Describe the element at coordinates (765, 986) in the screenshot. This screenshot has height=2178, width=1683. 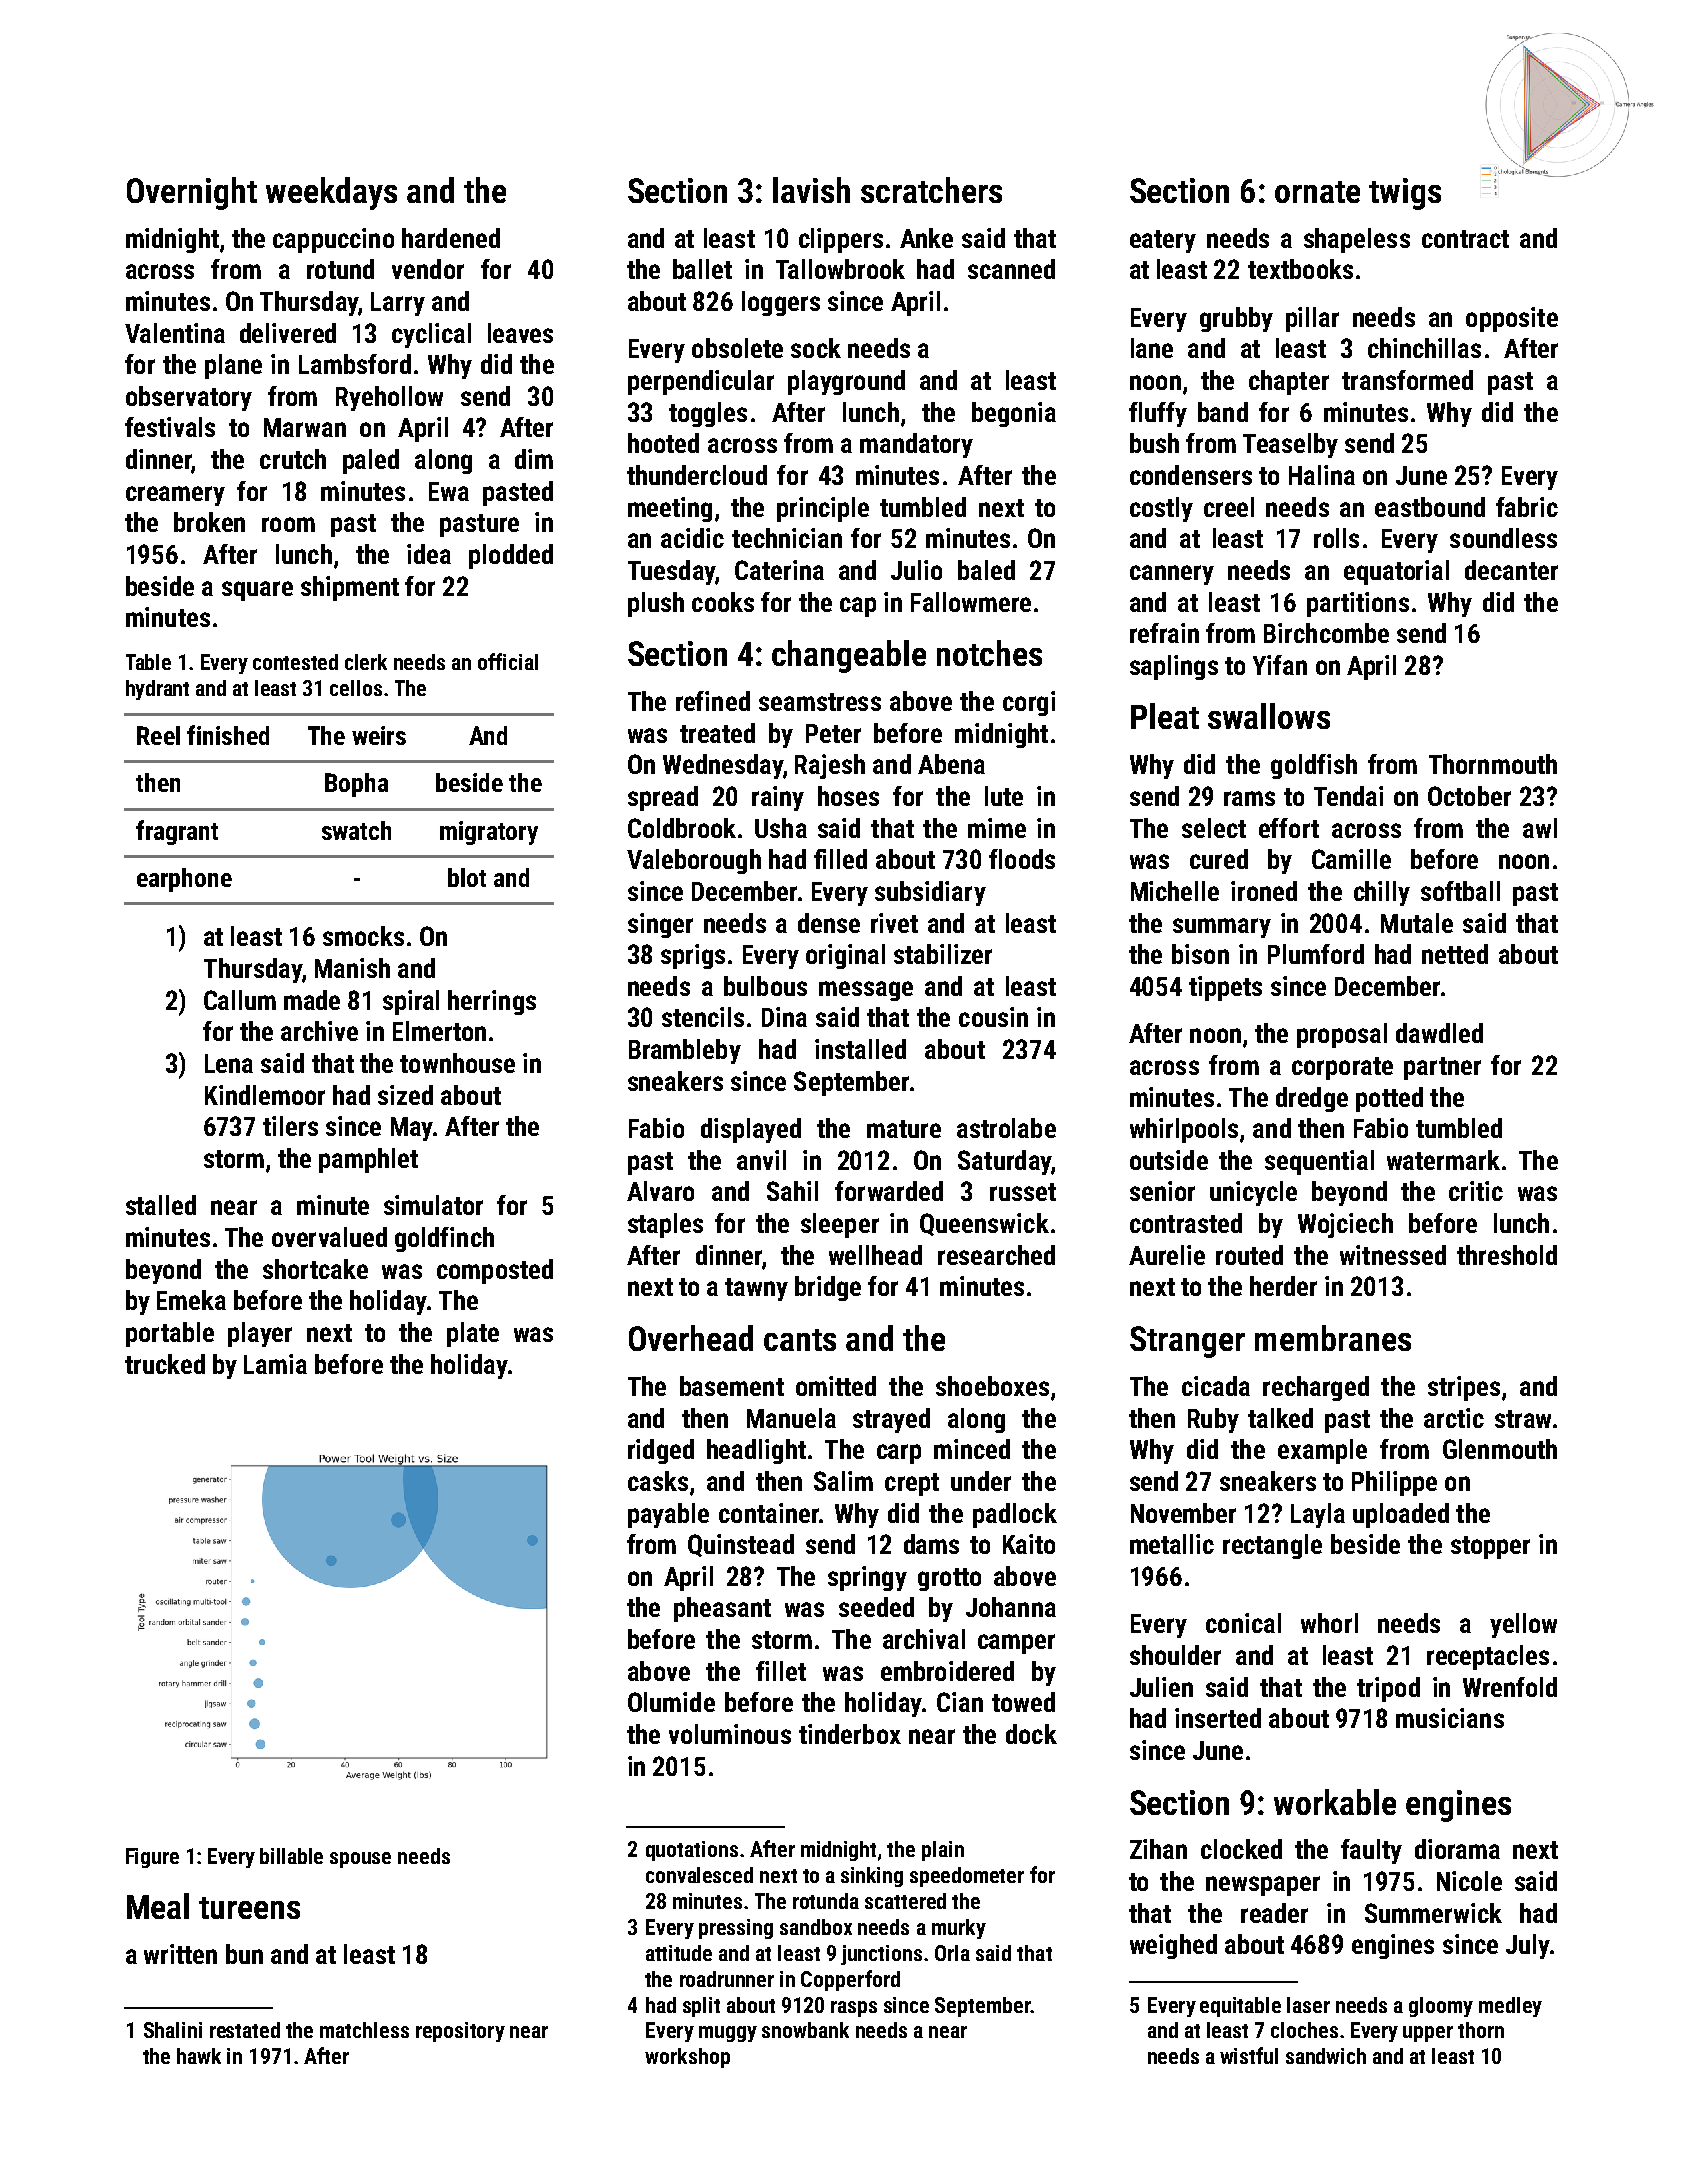
I see `bulbous` at that location.
